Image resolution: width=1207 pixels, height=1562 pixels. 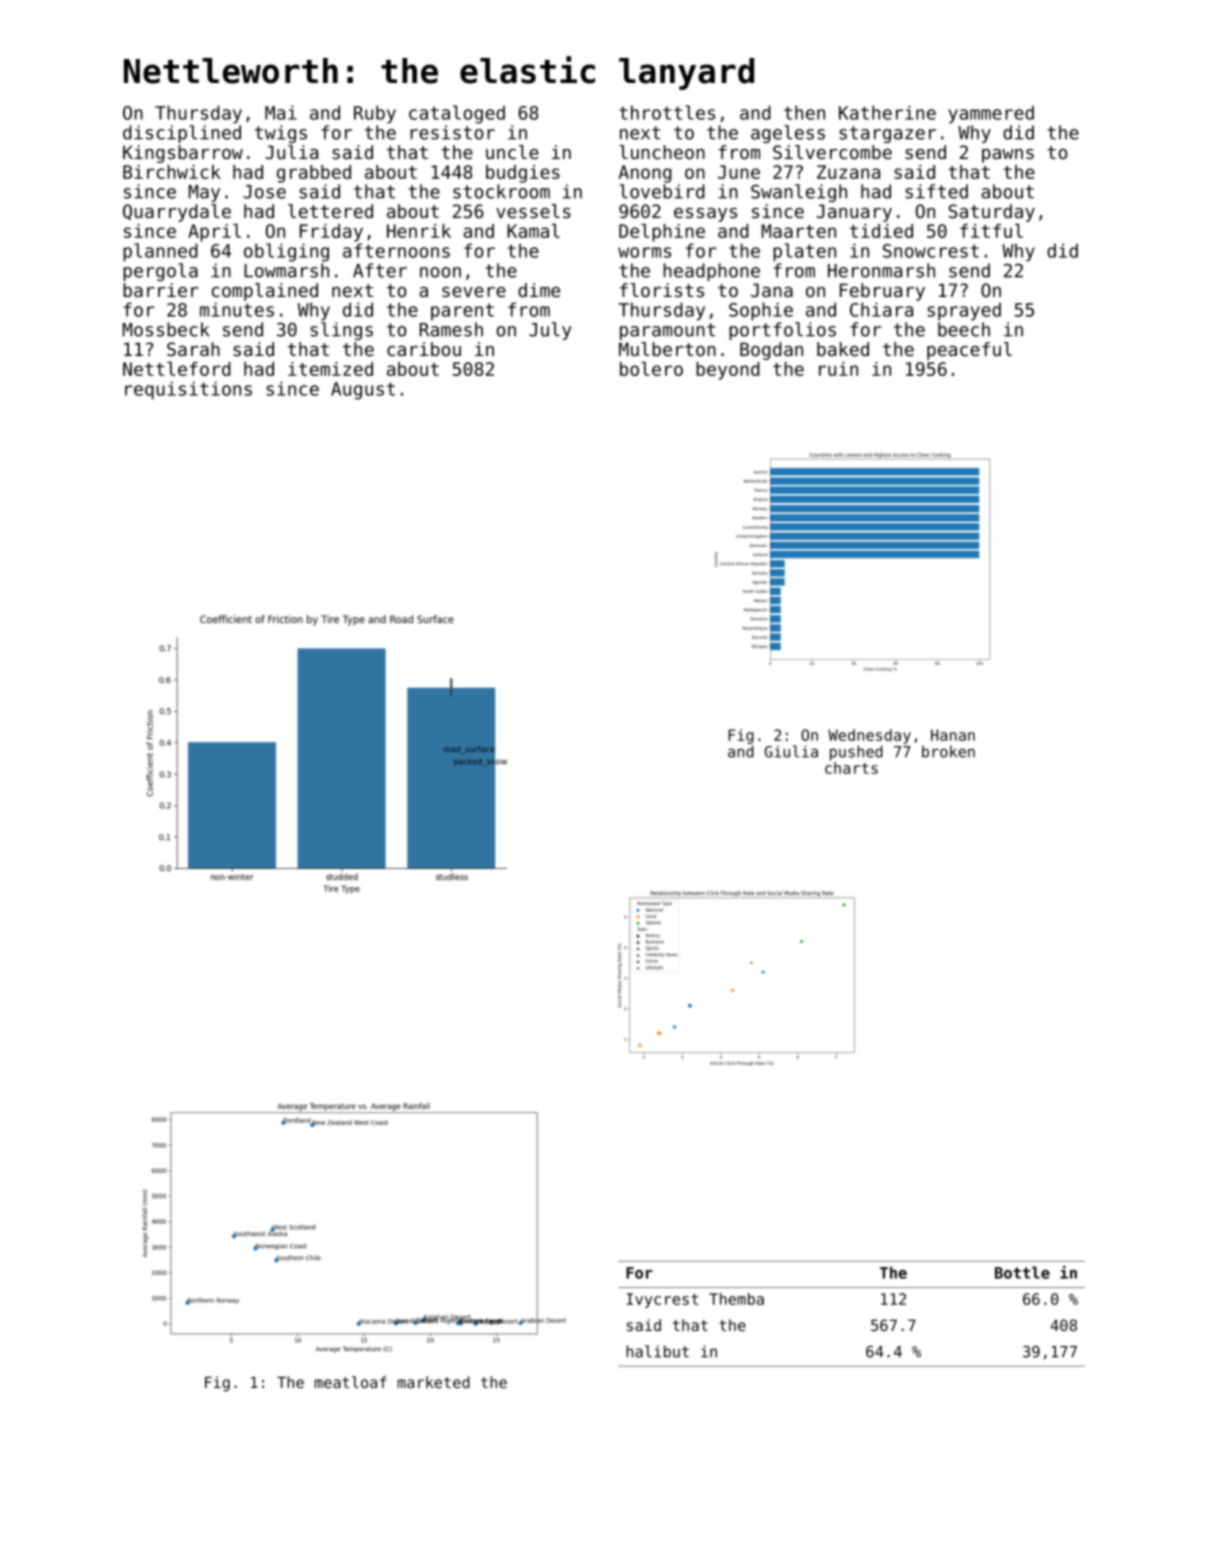 I want to click on meatloaf, so click(x=351, y=1382).
